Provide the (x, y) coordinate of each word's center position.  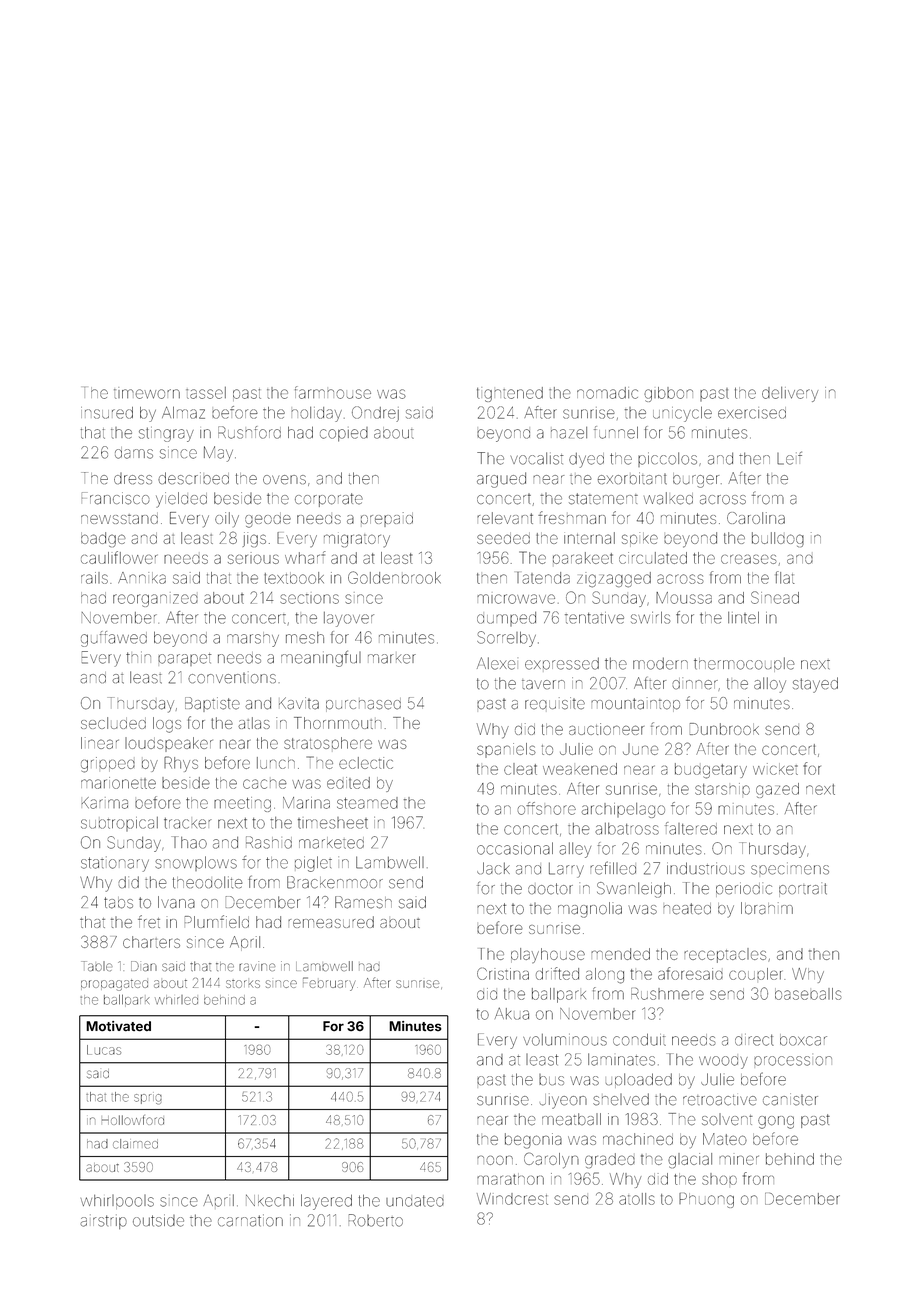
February (329, 984)
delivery (790, 394)
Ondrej (375, 414)
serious (253, 558)
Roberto (376, 1220)
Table (97, 966)
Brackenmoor (335, 882)
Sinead (775, 597)
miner (739, 1160)
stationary (115, 864)
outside (158, 1220)
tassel (206, 393)
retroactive (720, 1100)
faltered (691, 828)
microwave (516, 599)
